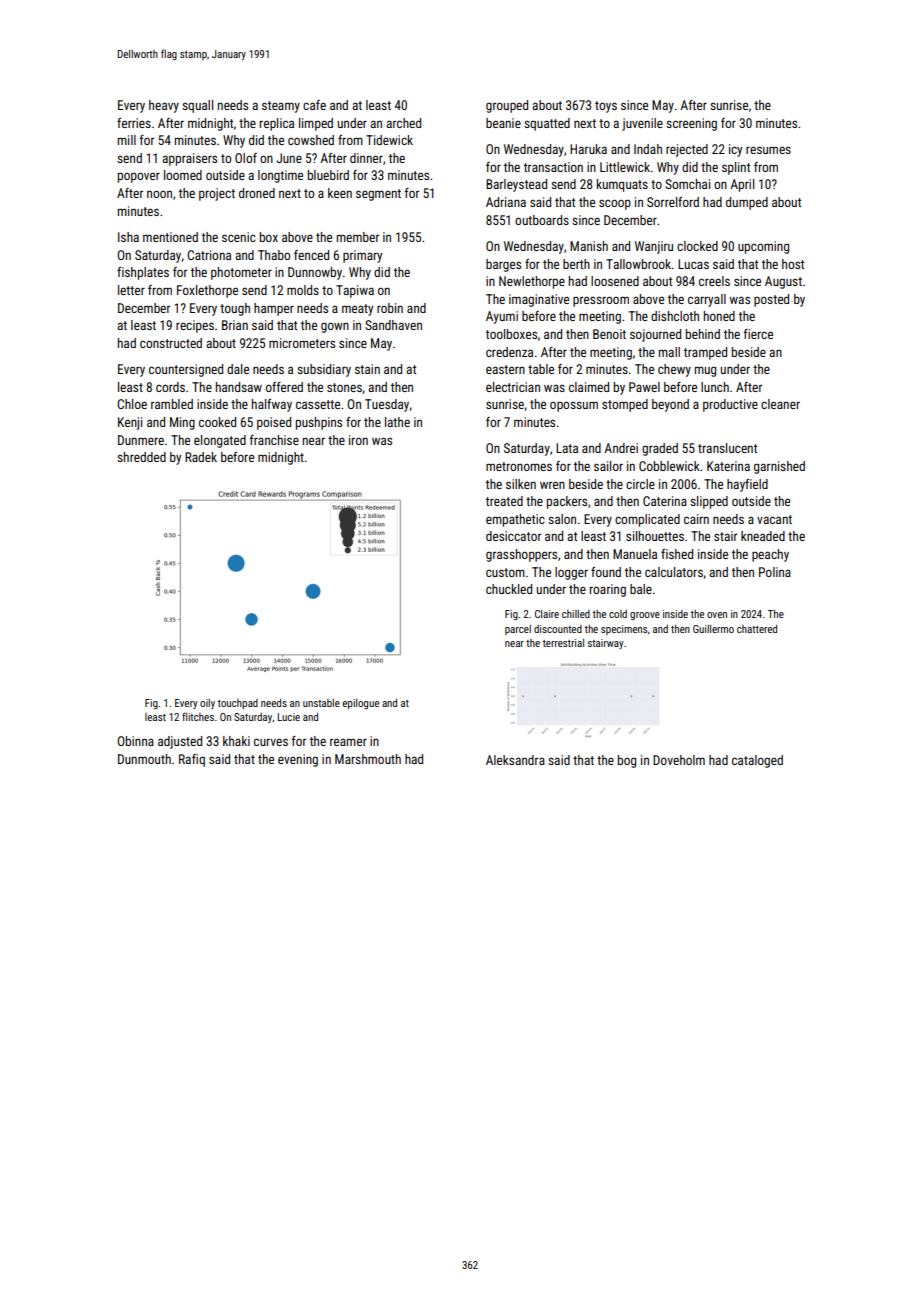  I want to click on steamy, so click(281, 107).
